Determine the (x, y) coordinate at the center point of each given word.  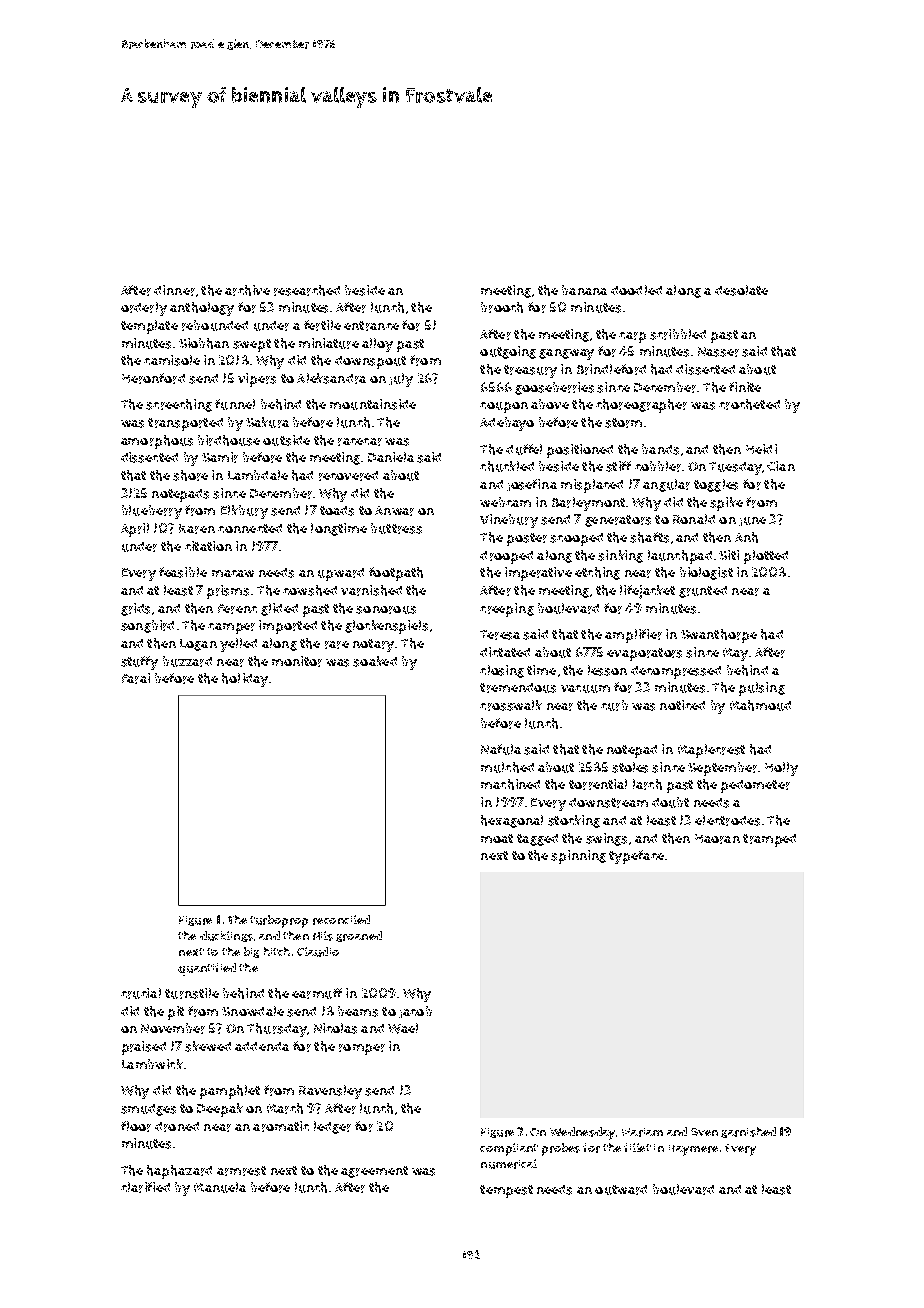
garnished (748, 1132)
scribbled (678, 334)
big (251, 952)
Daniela (391, 457)
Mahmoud (760, 705)
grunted (703, 592)
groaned (359, 936)
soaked (375, 661)
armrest (241, 1171)
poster (527, 539)
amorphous (157, 442)
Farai (136, 678)
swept (252, 345)
